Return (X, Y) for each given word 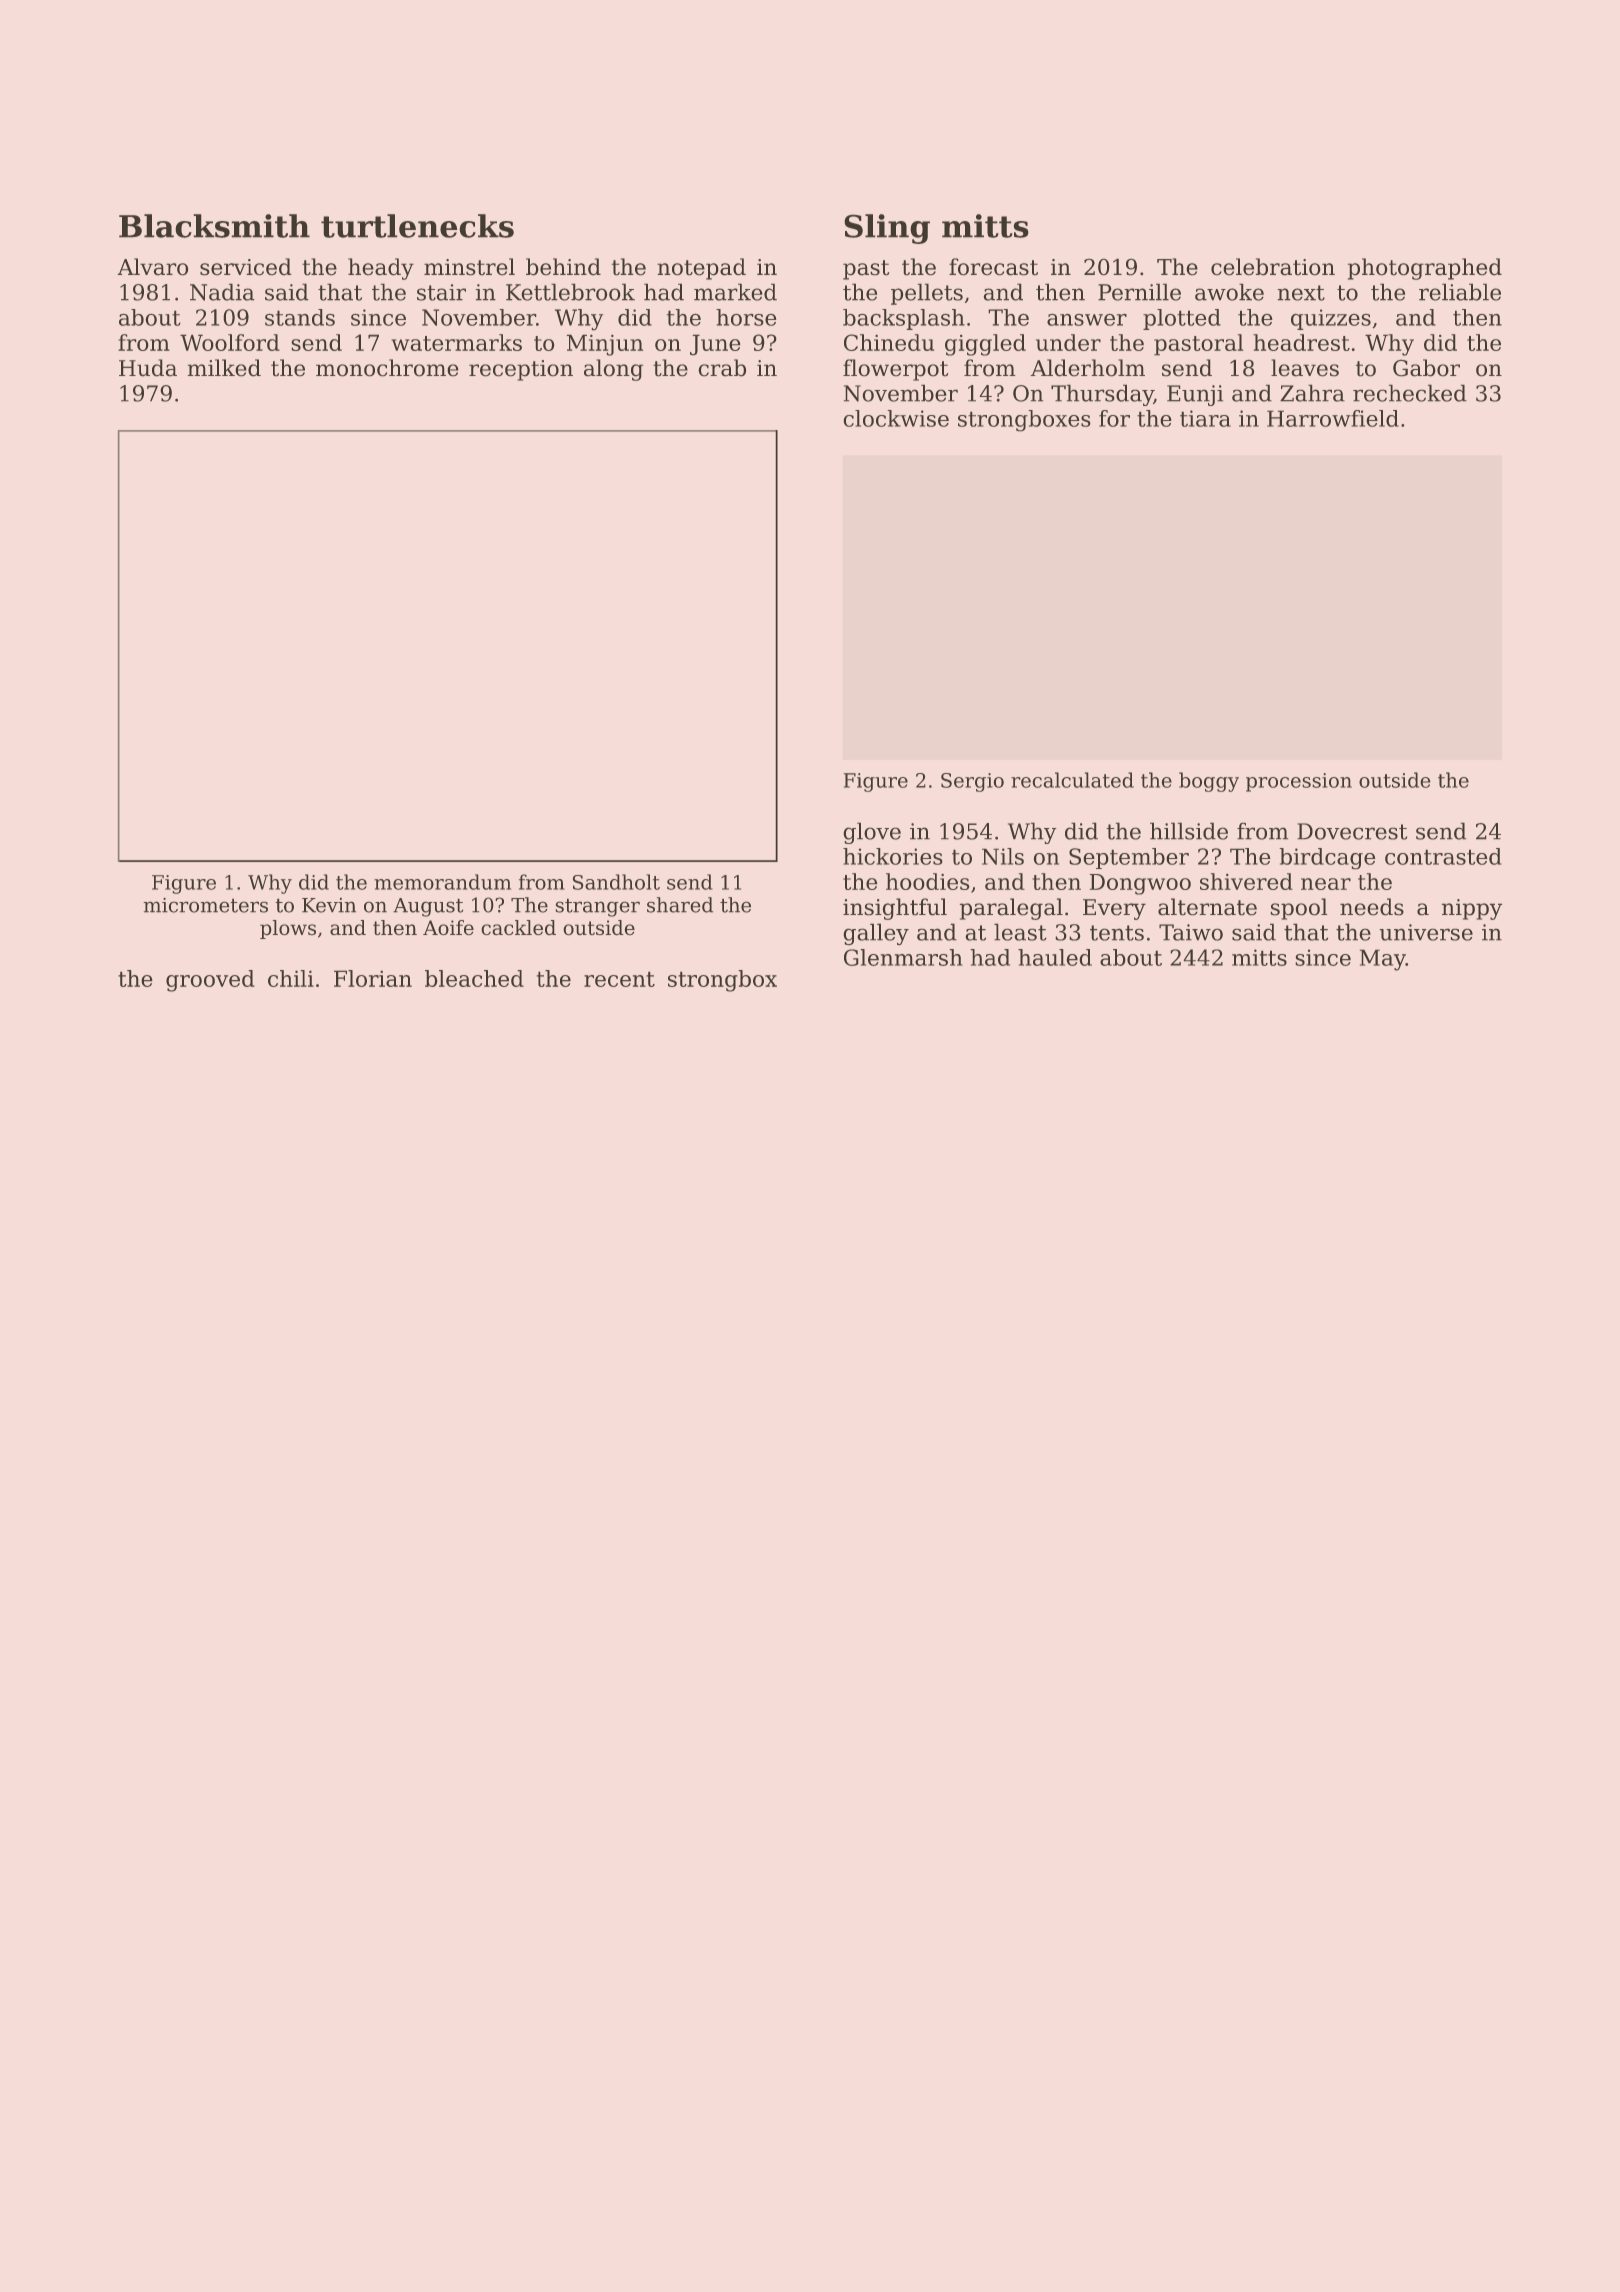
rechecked (1410, 393)
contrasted (1443, 856)
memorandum (442, 882)
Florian (373, 978)
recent (619, 979)
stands (300, 317)
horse (746, 317)
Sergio (972, 782)
